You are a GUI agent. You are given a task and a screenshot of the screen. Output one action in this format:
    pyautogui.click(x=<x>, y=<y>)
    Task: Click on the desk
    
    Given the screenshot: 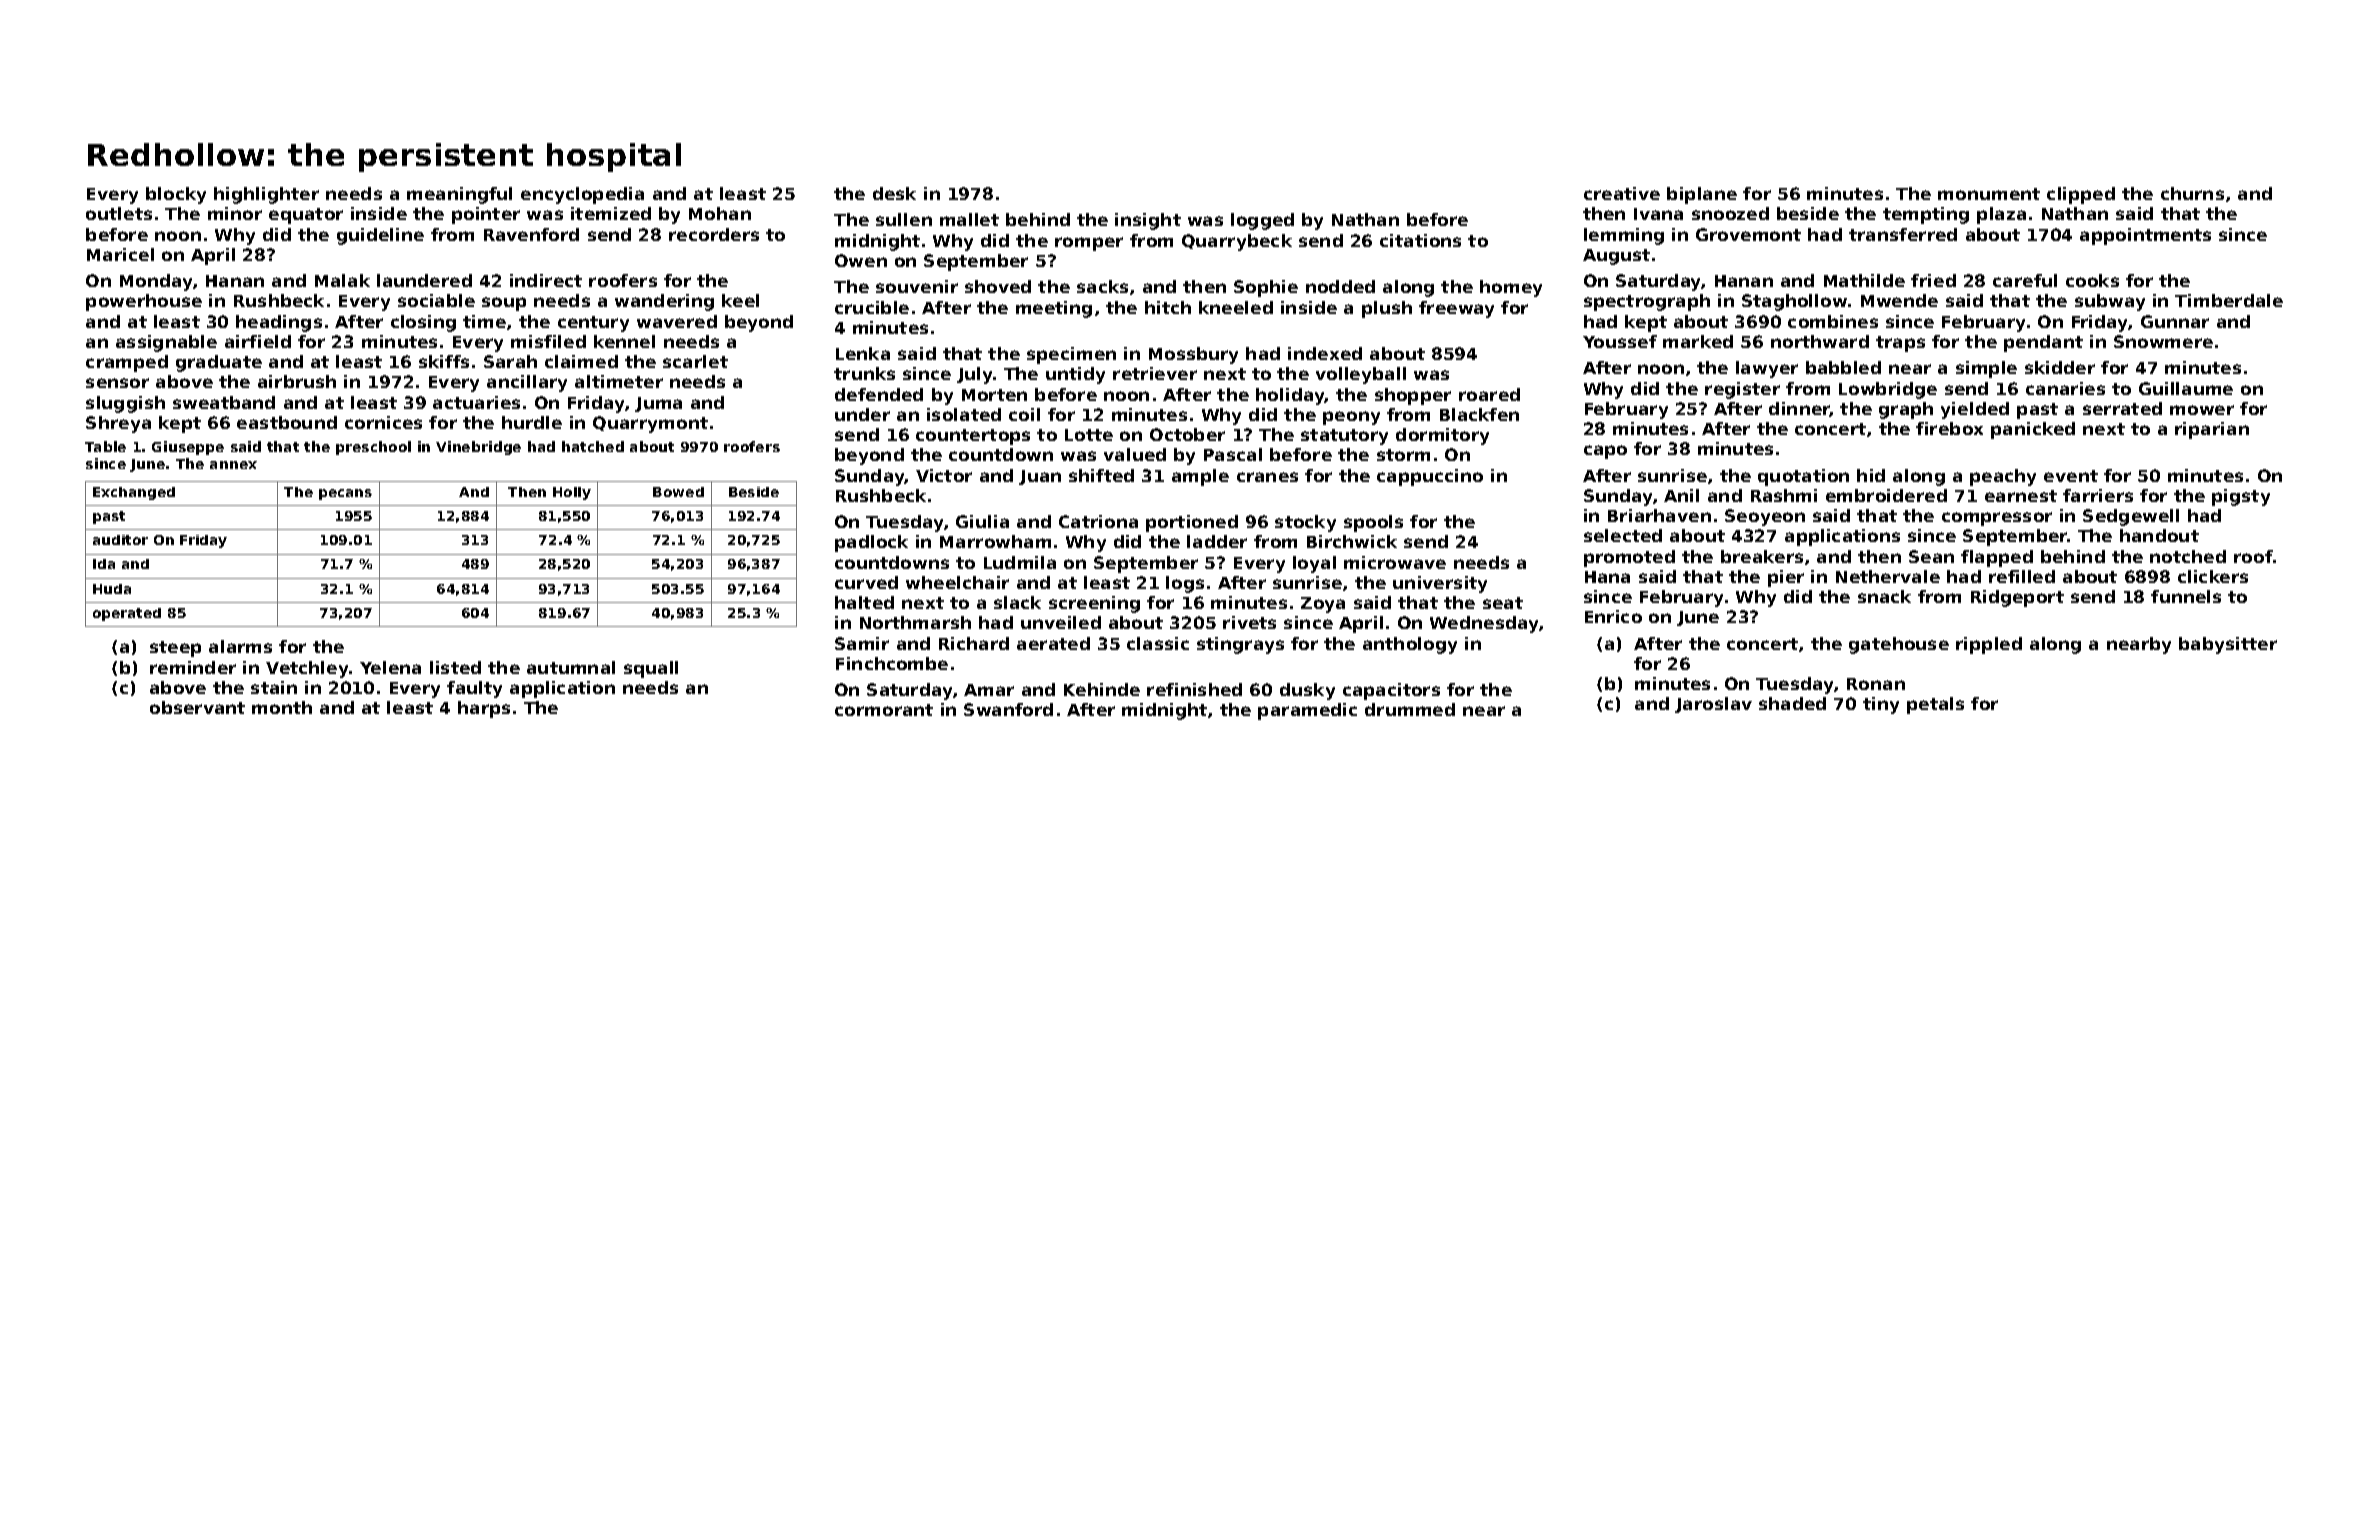 What is the action you would take?
    pyautogui.click(x=894, y=193)
